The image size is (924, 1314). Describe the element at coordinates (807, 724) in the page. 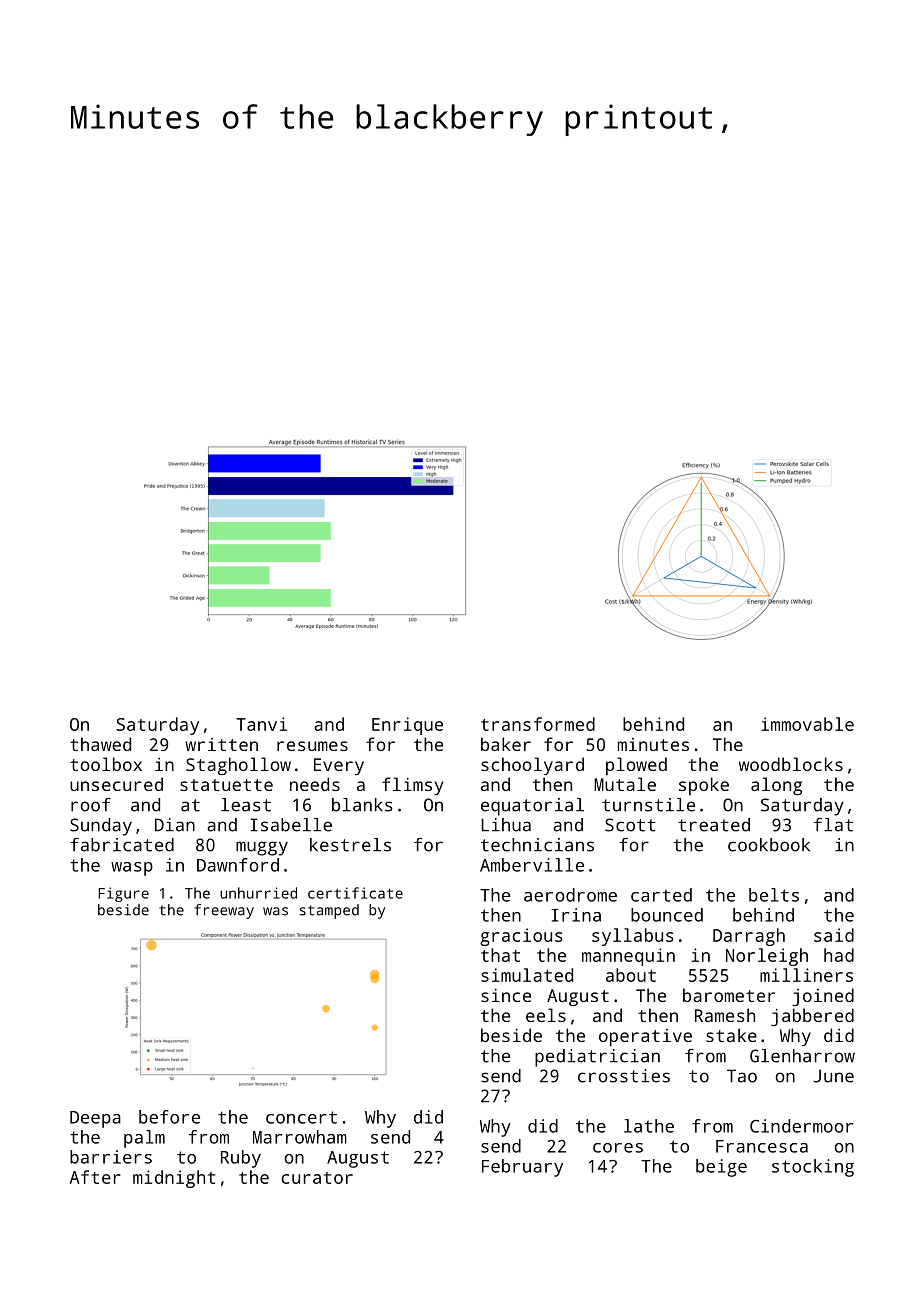

I see `immovable` at that location.
